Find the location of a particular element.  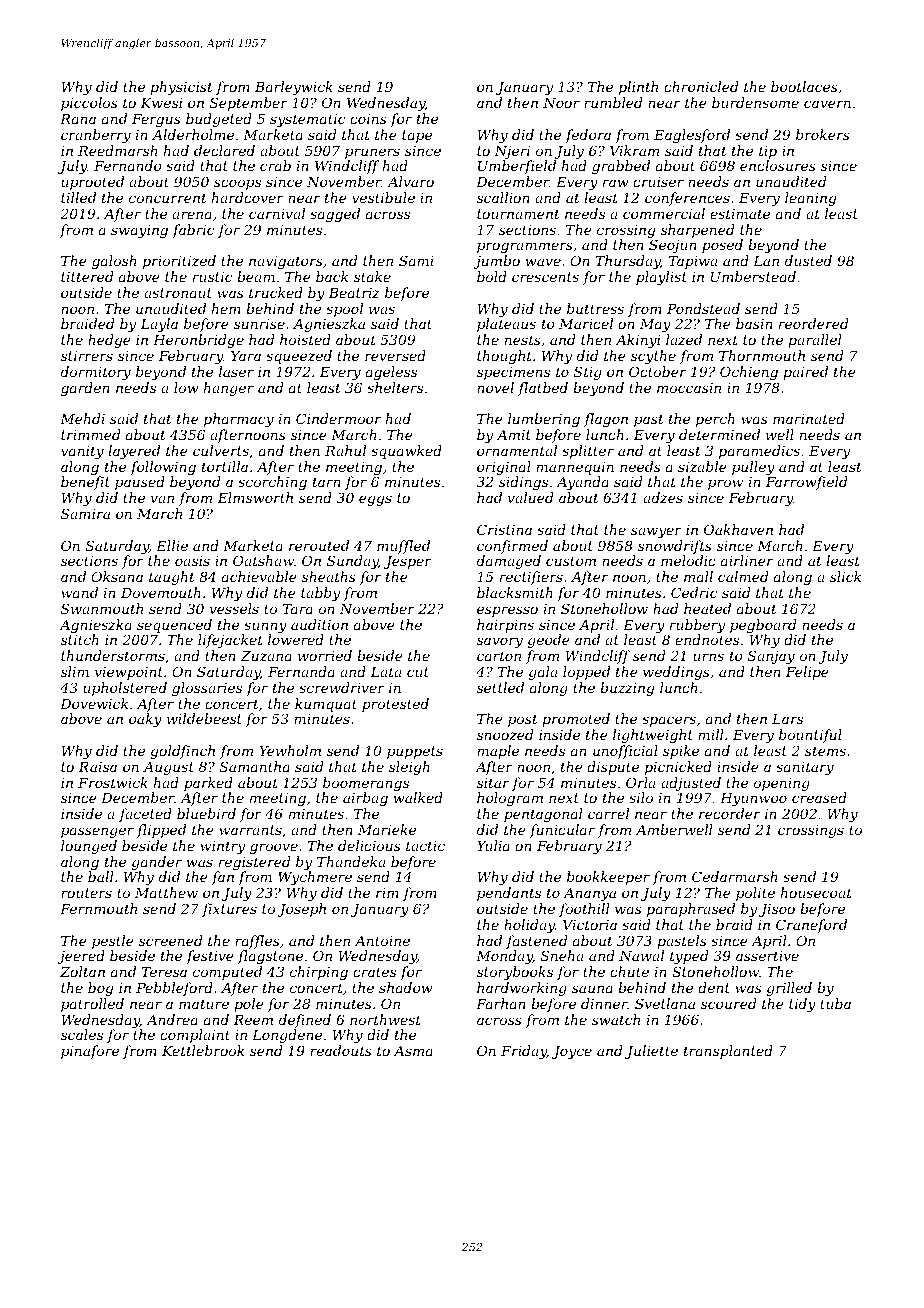

pinafore is located at coordinates (90, 1052).
